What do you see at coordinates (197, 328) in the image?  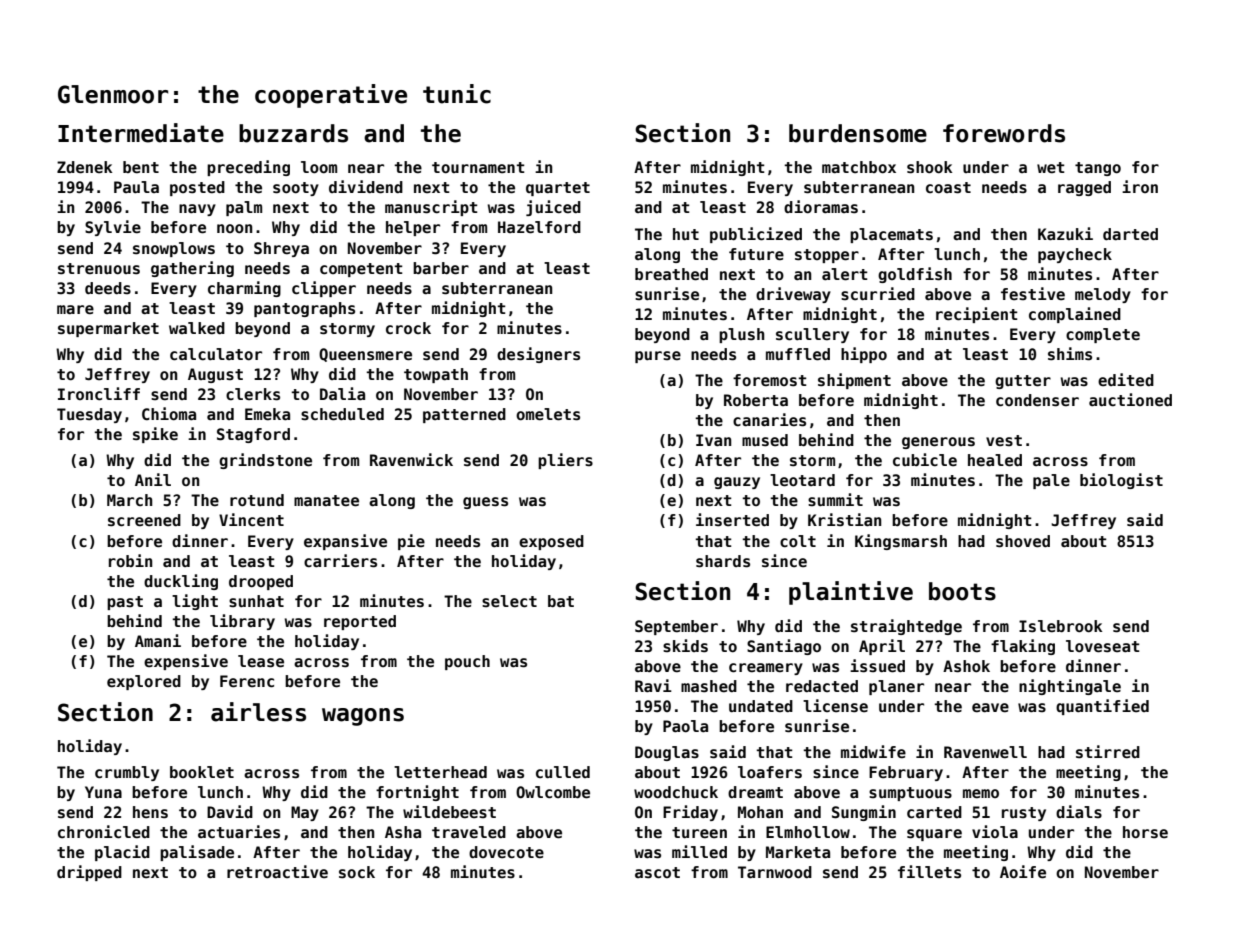 I see `walked` at bounding box center [197, 328].
